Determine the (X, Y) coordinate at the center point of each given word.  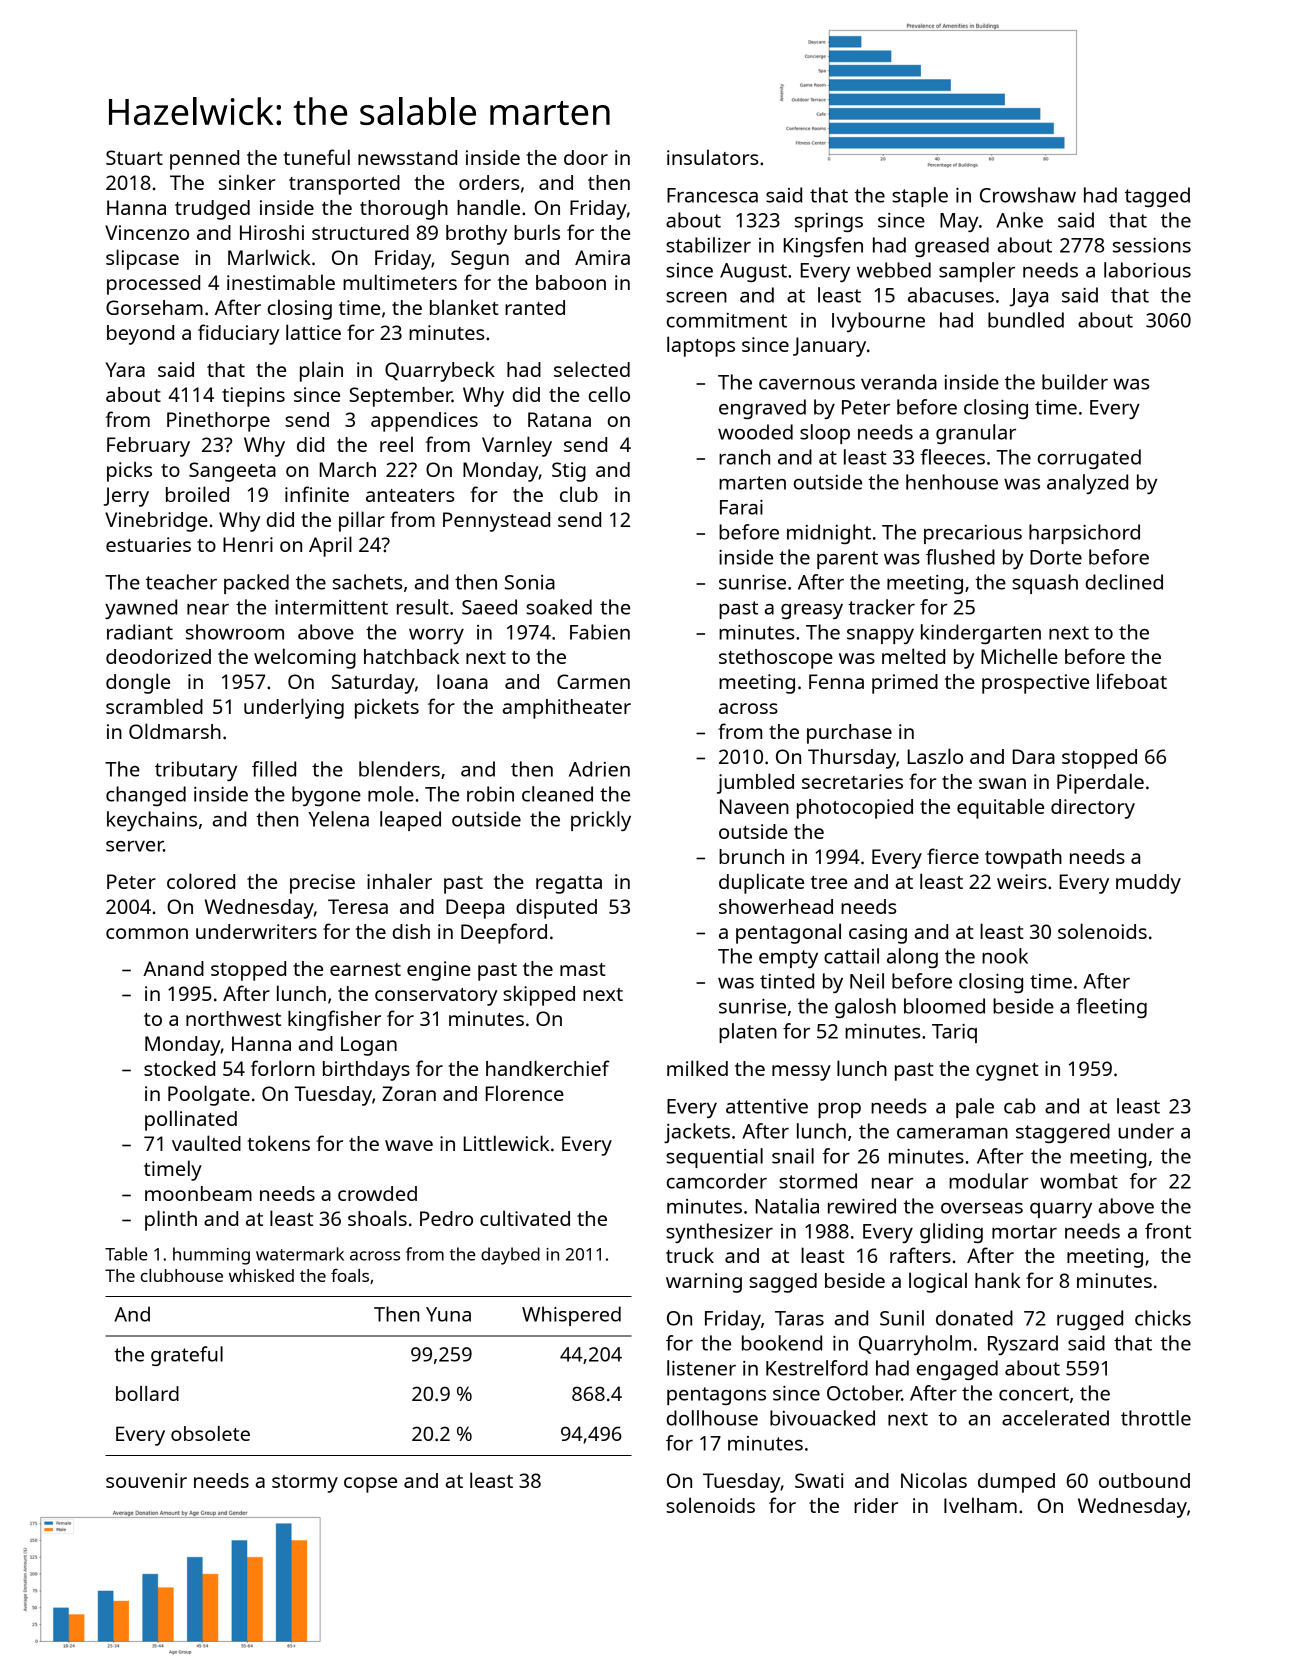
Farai (741, 507)
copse (370, 1485)
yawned (141, 609)
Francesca (712, 195)
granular (976, 434)
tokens (278, 1143)
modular (989, 1181)
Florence (525, 1093)
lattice (313, 332)
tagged (1157, 197)
